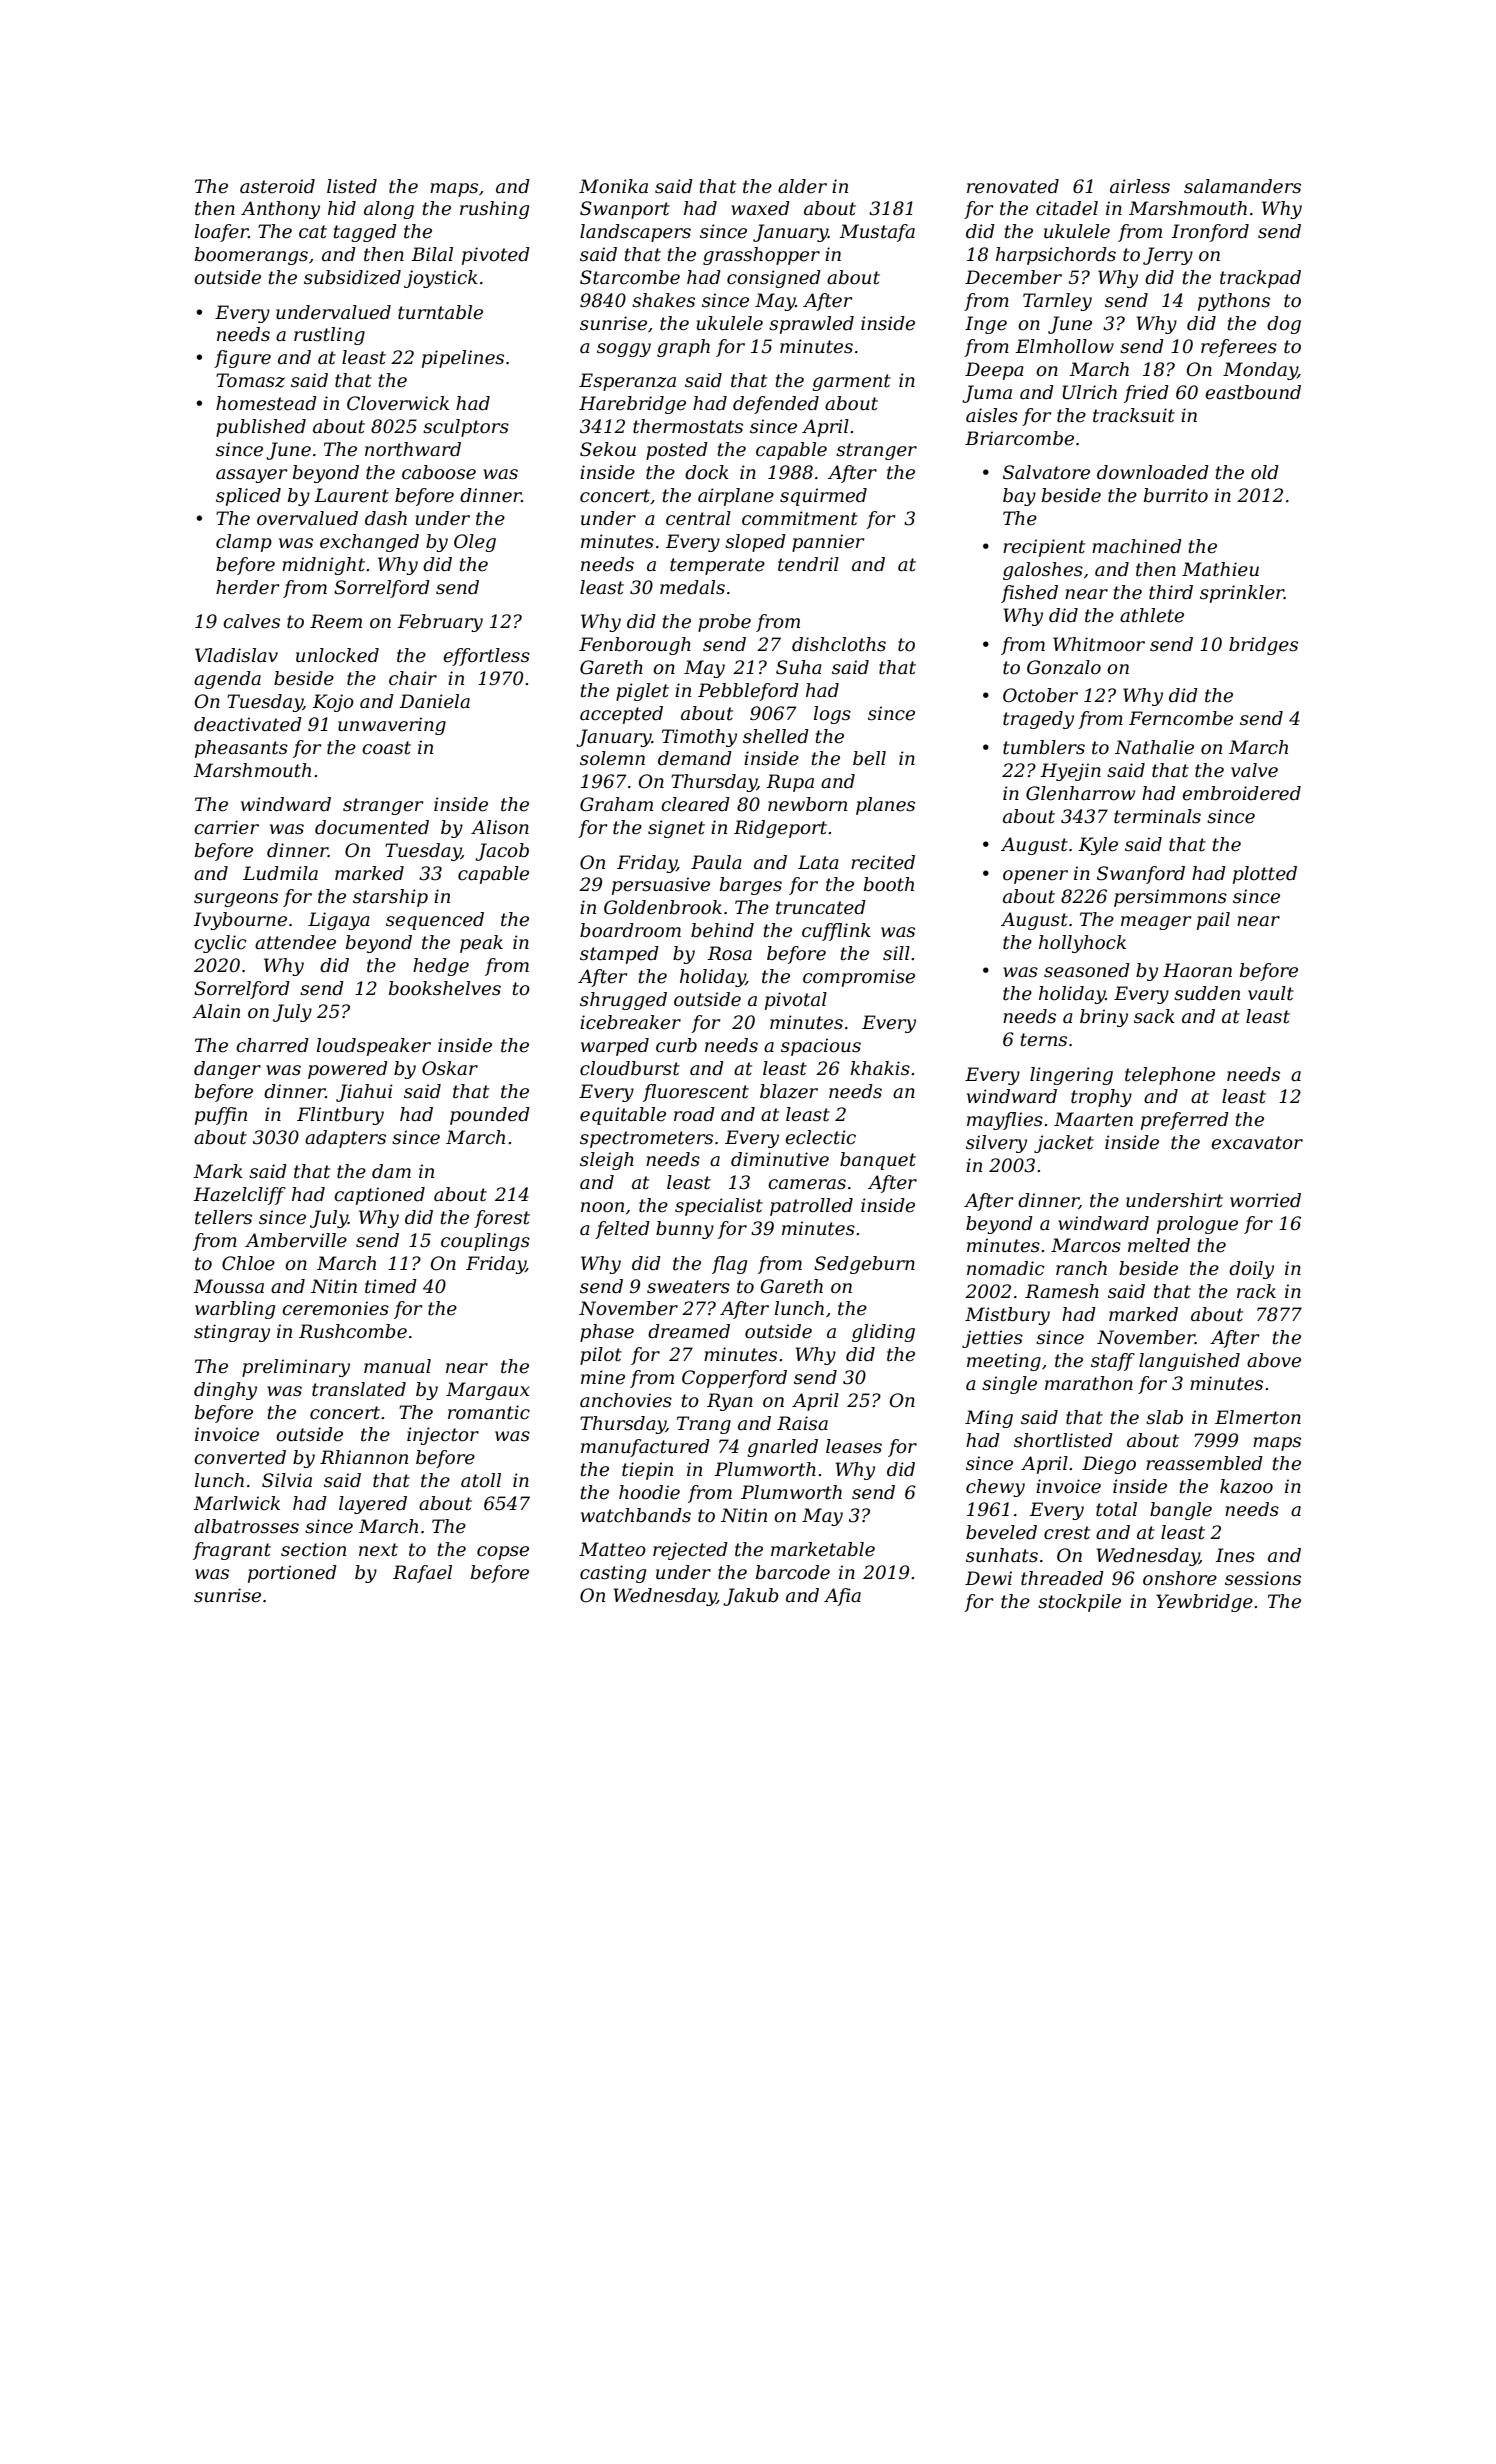 The width and height of the screenshot is (1496, 2464). Describe the element at coordinates (1246, 1486) in the screenshot. I see `kazoo` at that location.
